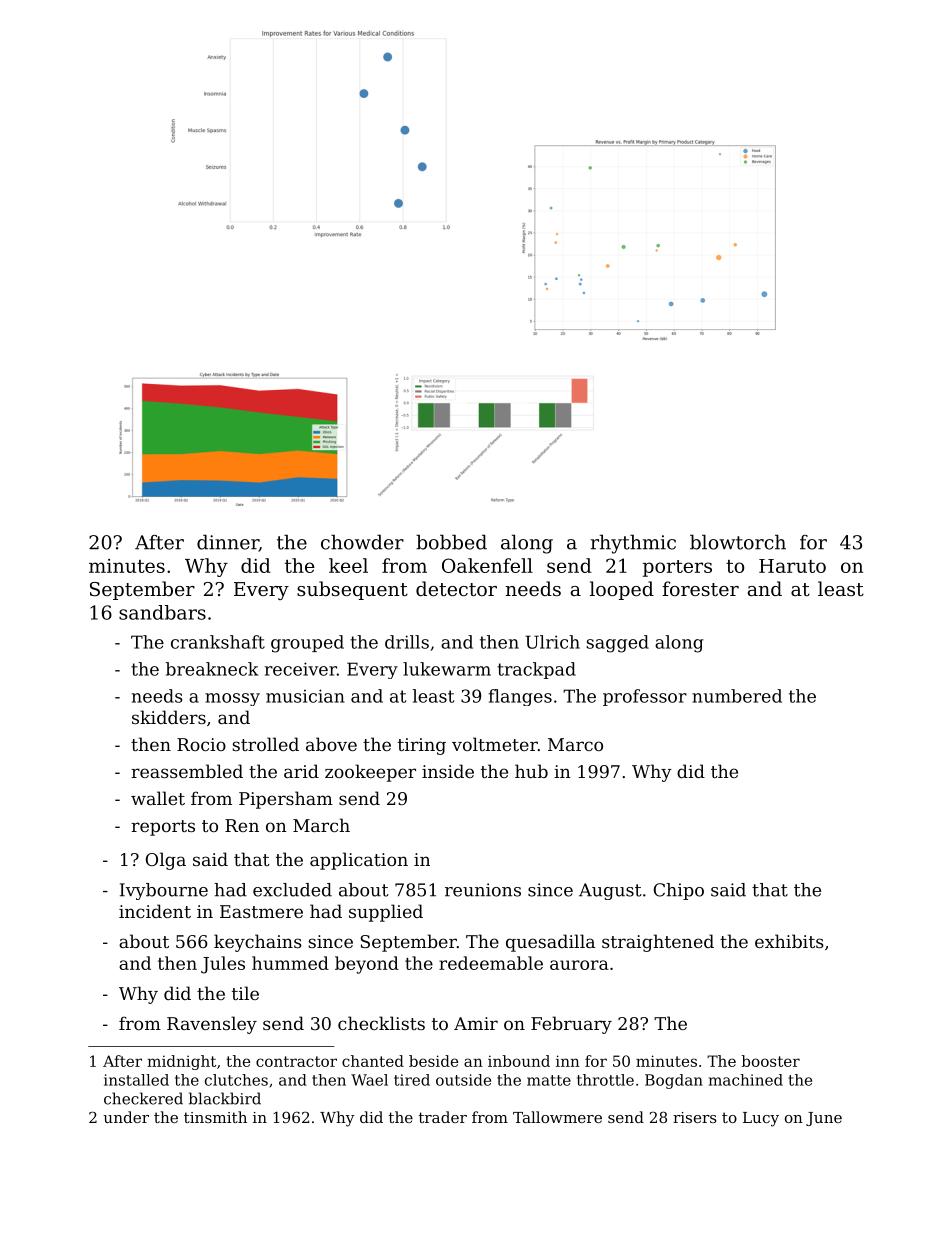  I want to click on Ivybourne, so click(164, 891).
